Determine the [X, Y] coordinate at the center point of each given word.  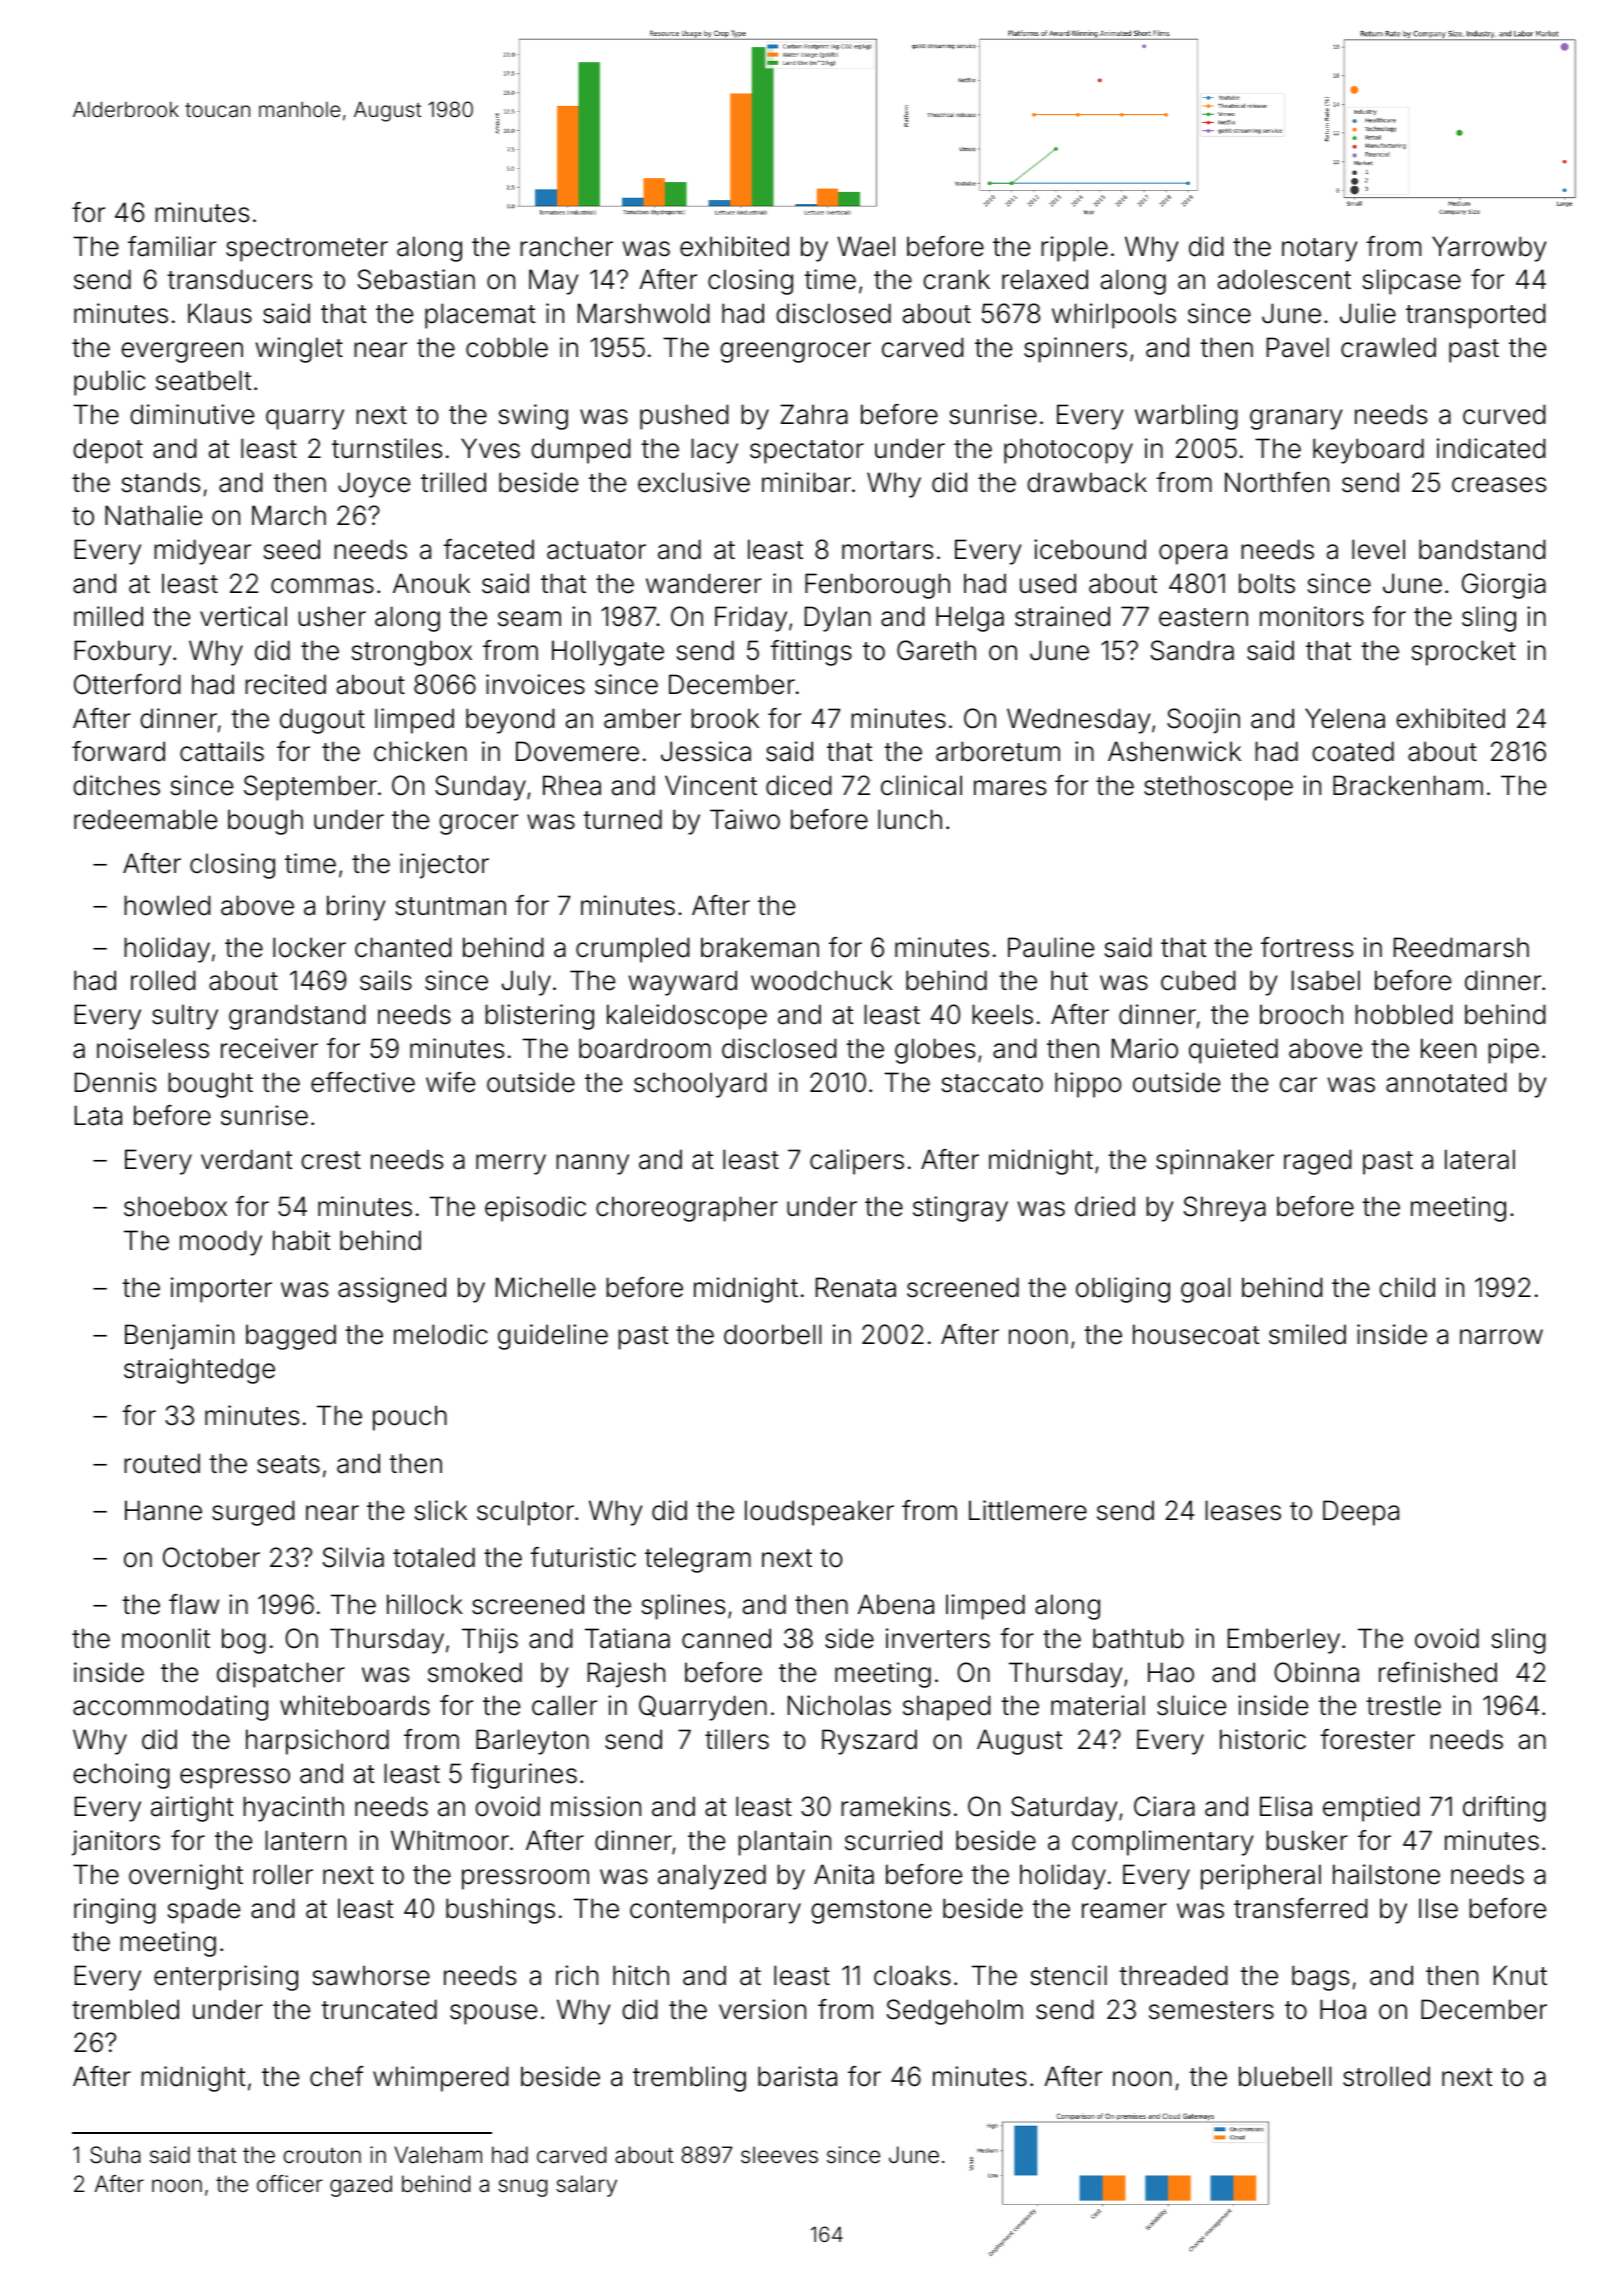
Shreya [1225, 1209]
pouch [410, 1418]
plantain [784, 1843]
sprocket [1464, 653]
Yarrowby [1489, 249]
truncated [379, 2009]
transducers [239, 279]
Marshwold [644, 313]
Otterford [127, 684]
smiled [1307, 1334]
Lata [98, 1115]
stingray [960, 1209]
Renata [856, 1287]
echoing [121, 1776]
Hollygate [608, 653]
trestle [1403, 1705]
